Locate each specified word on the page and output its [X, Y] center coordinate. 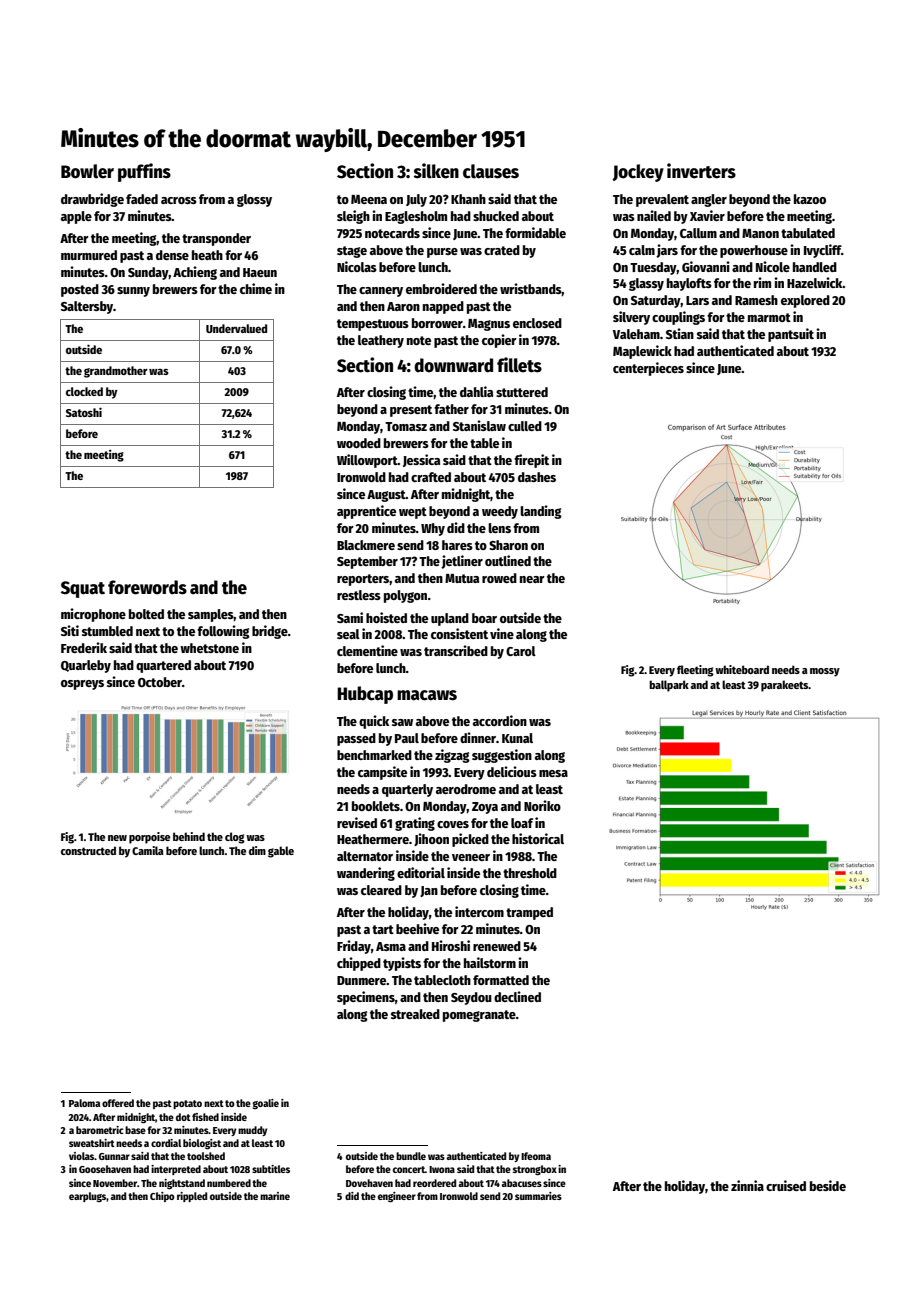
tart [383, 929]
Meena [369, 199]
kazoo [810, 199]
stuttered [522, 392]
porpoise [149, 838]
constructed [88, 850]
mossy [825, 672]
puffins [144, 172]
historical [538, 838]
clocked [84, 391]
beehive [417, 928]
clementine [367, 650]
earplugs [88, 1197]
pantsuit [791, 335]
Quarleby [86, 666]
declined [517, 996]
